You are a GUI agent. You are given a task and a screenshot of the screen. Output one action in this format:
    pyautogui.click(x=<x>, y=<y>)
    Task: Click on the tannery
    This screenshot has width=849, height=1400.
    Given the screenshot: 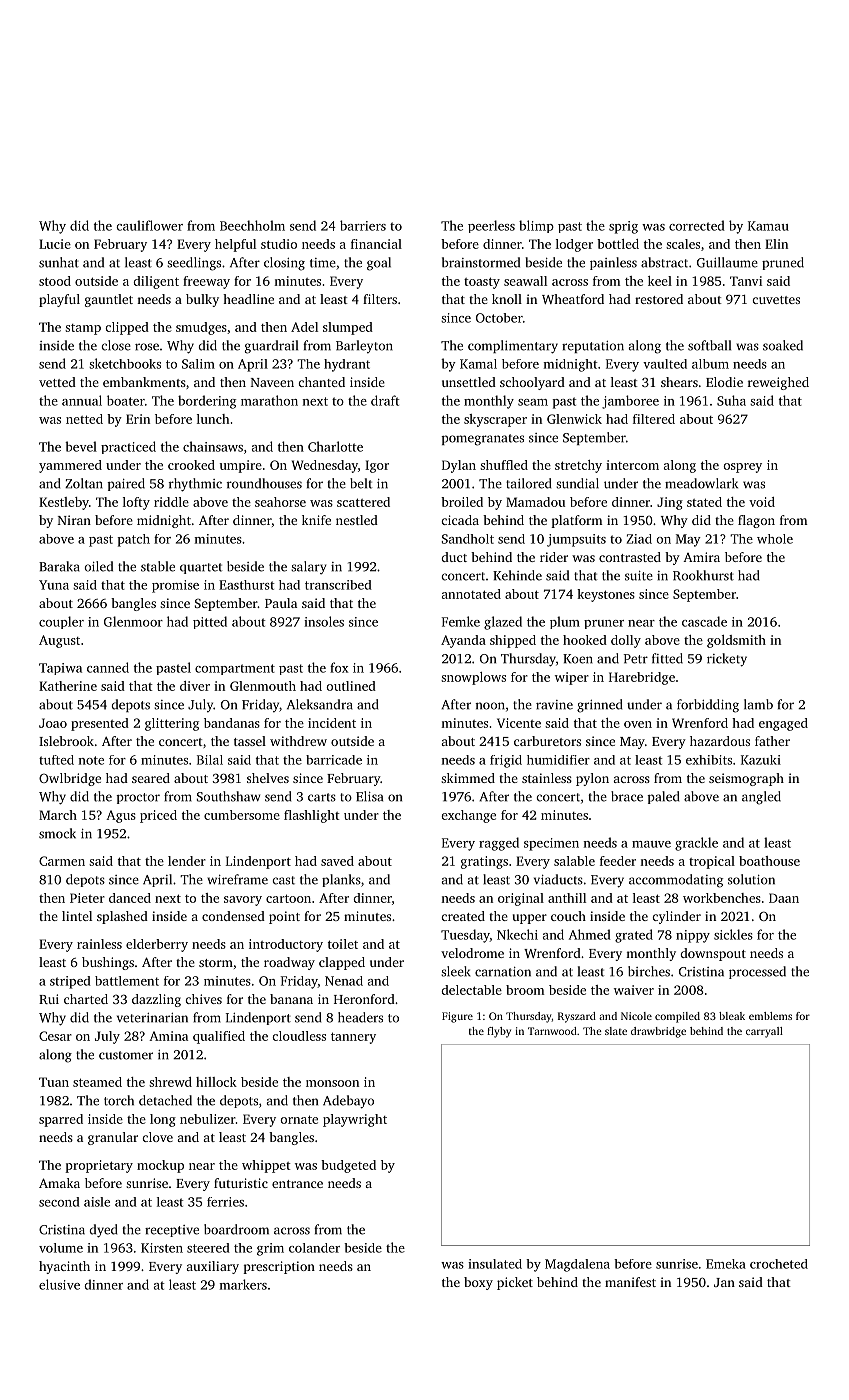 What is the action you would take?
    pyautogui.click(x=353, y=1038)
